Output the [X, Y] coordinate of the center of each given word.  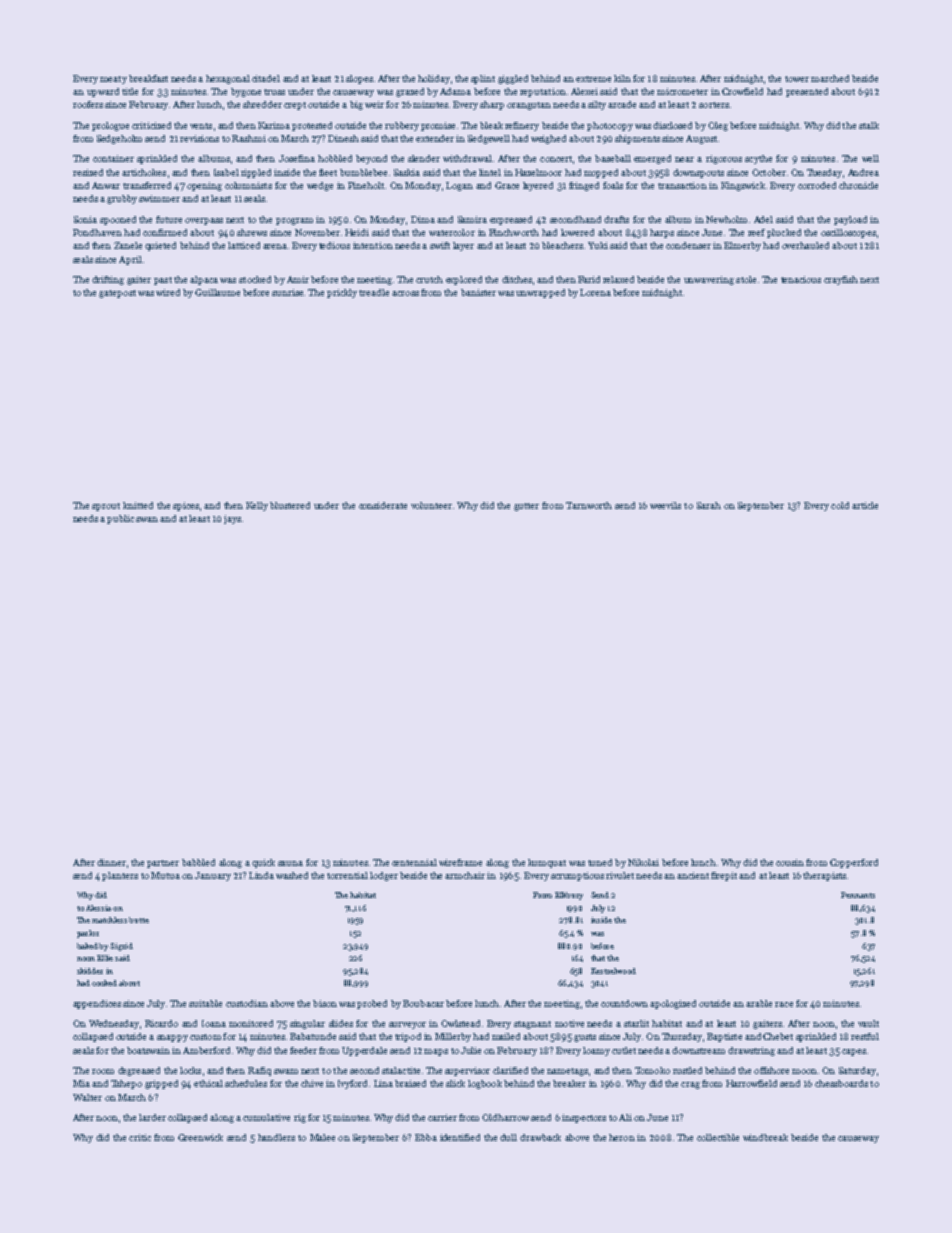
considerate [383, 505]
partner [163, 864]
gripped [161, 1084]
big [356, 105]
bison [325, 1003]
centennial [414, 862]
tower [797, 79]
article [865, 505]
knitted [138, 505]
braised [410, 1083]
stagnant [532, 1025]
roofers [88, 104]
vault [868, 1023]
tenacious [801, 279]
